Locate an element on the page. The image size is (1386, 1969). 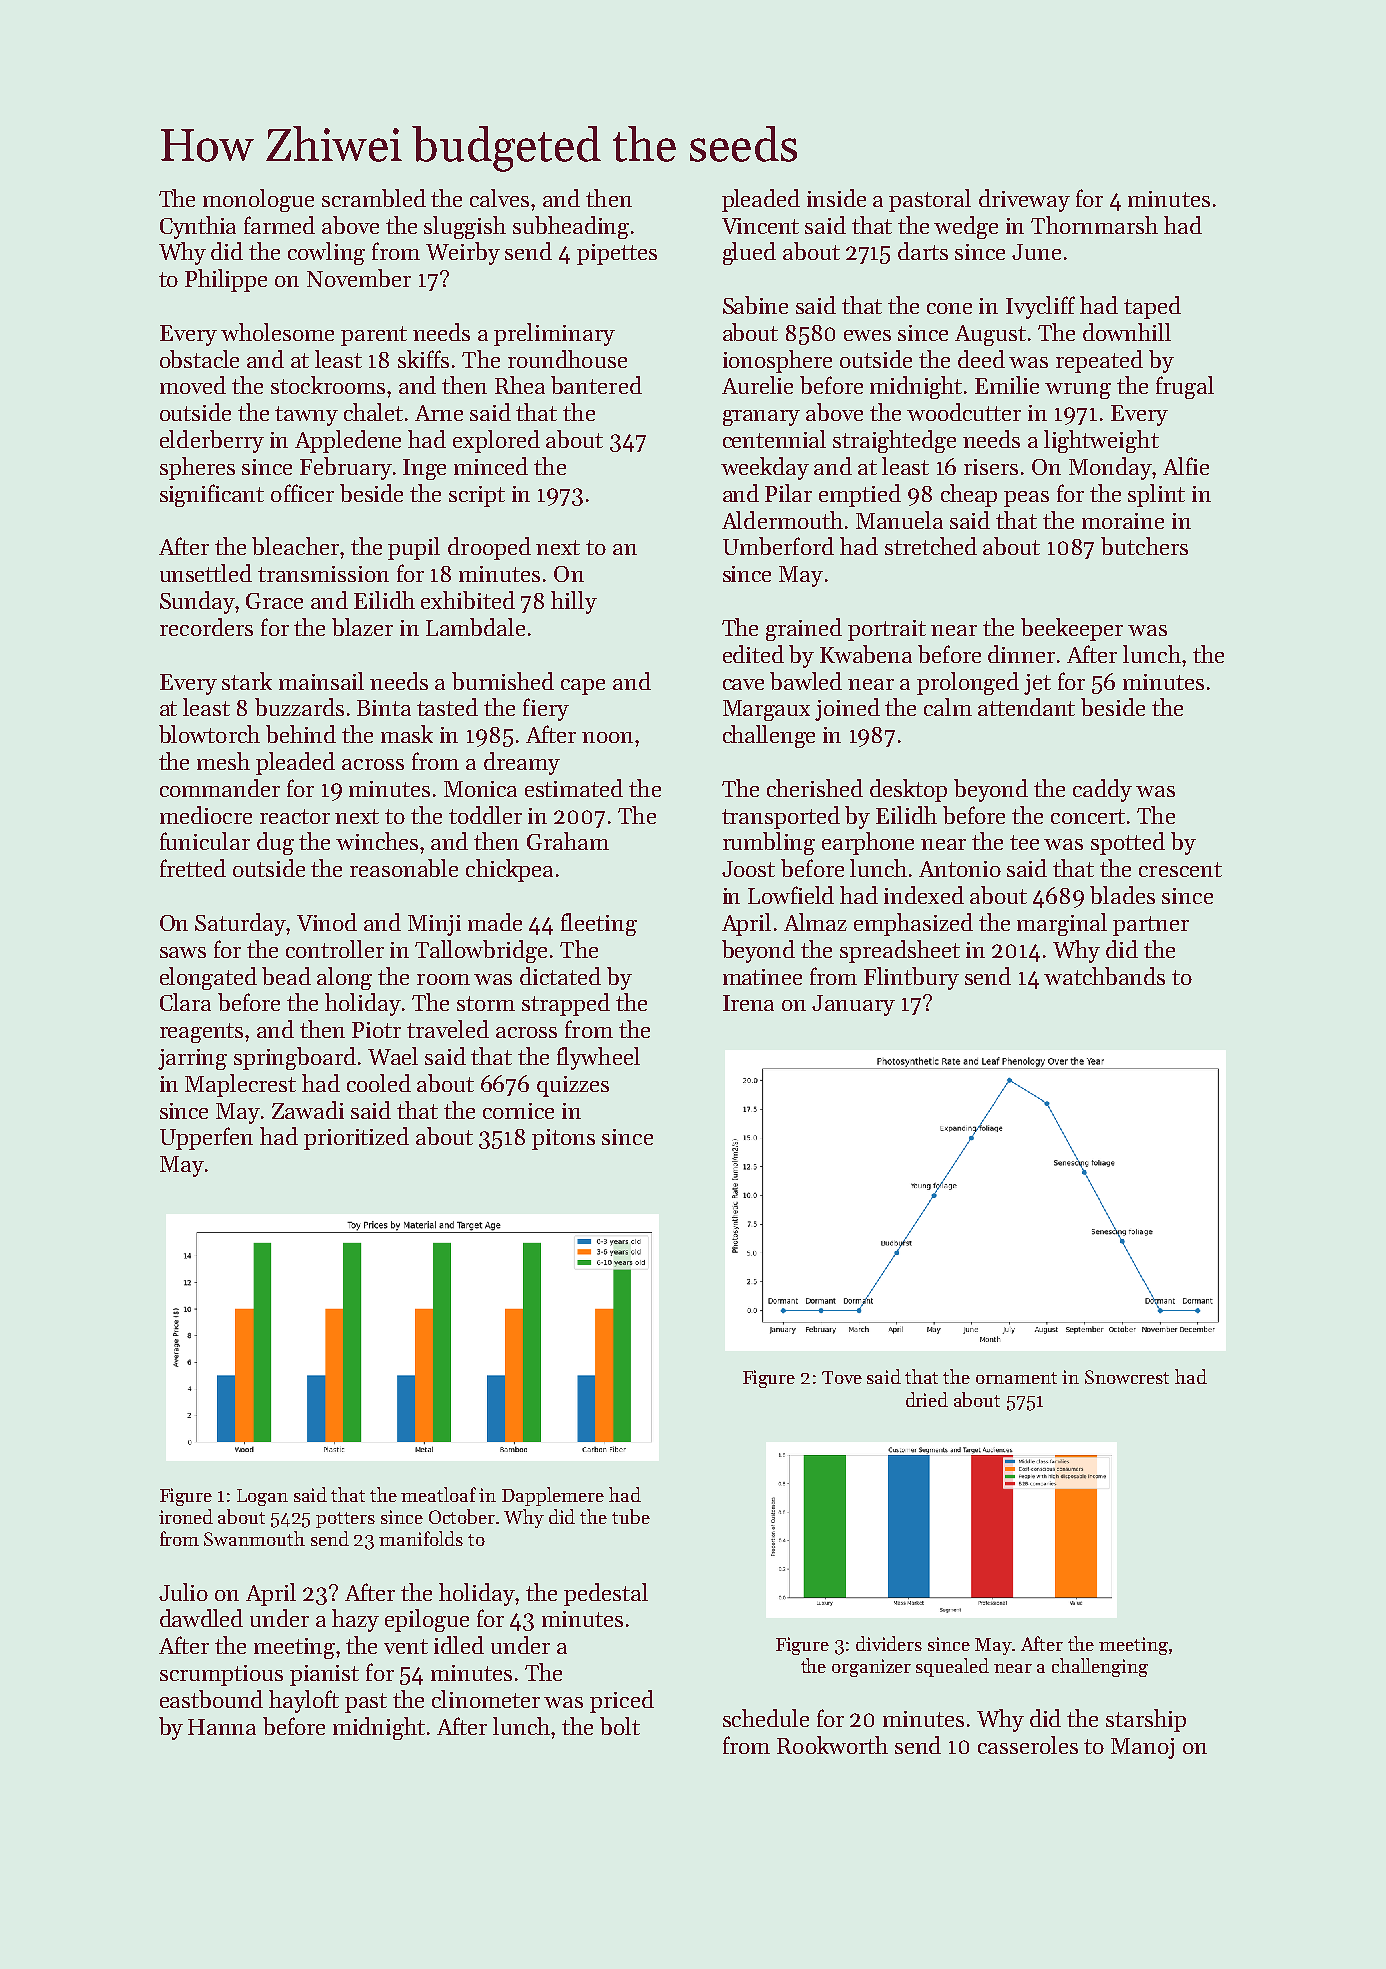
tube is located at coordinates (631, 1516).
